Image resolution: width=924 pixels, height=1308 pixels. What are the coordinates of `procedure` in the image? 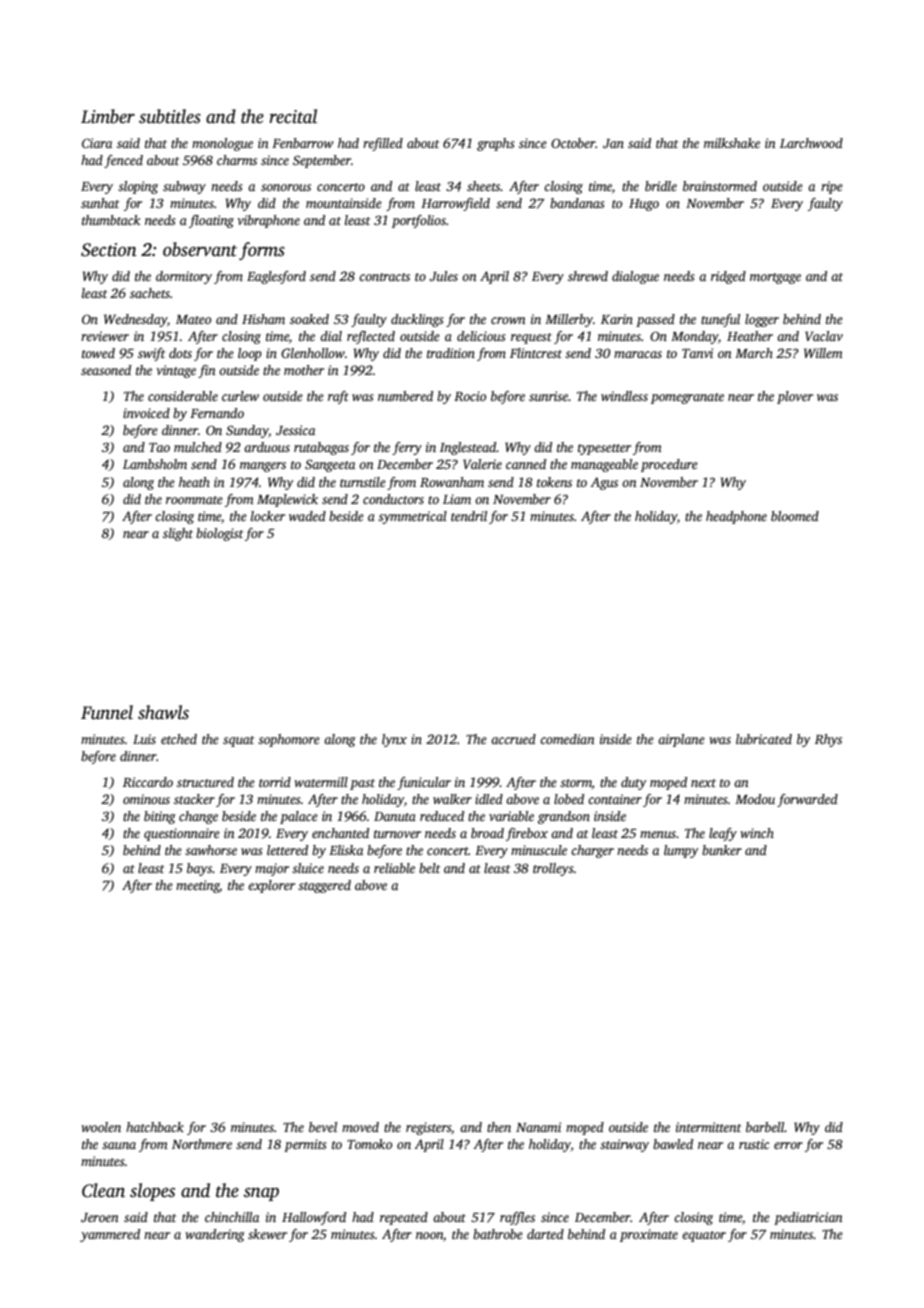 It's located at (669, 465).
